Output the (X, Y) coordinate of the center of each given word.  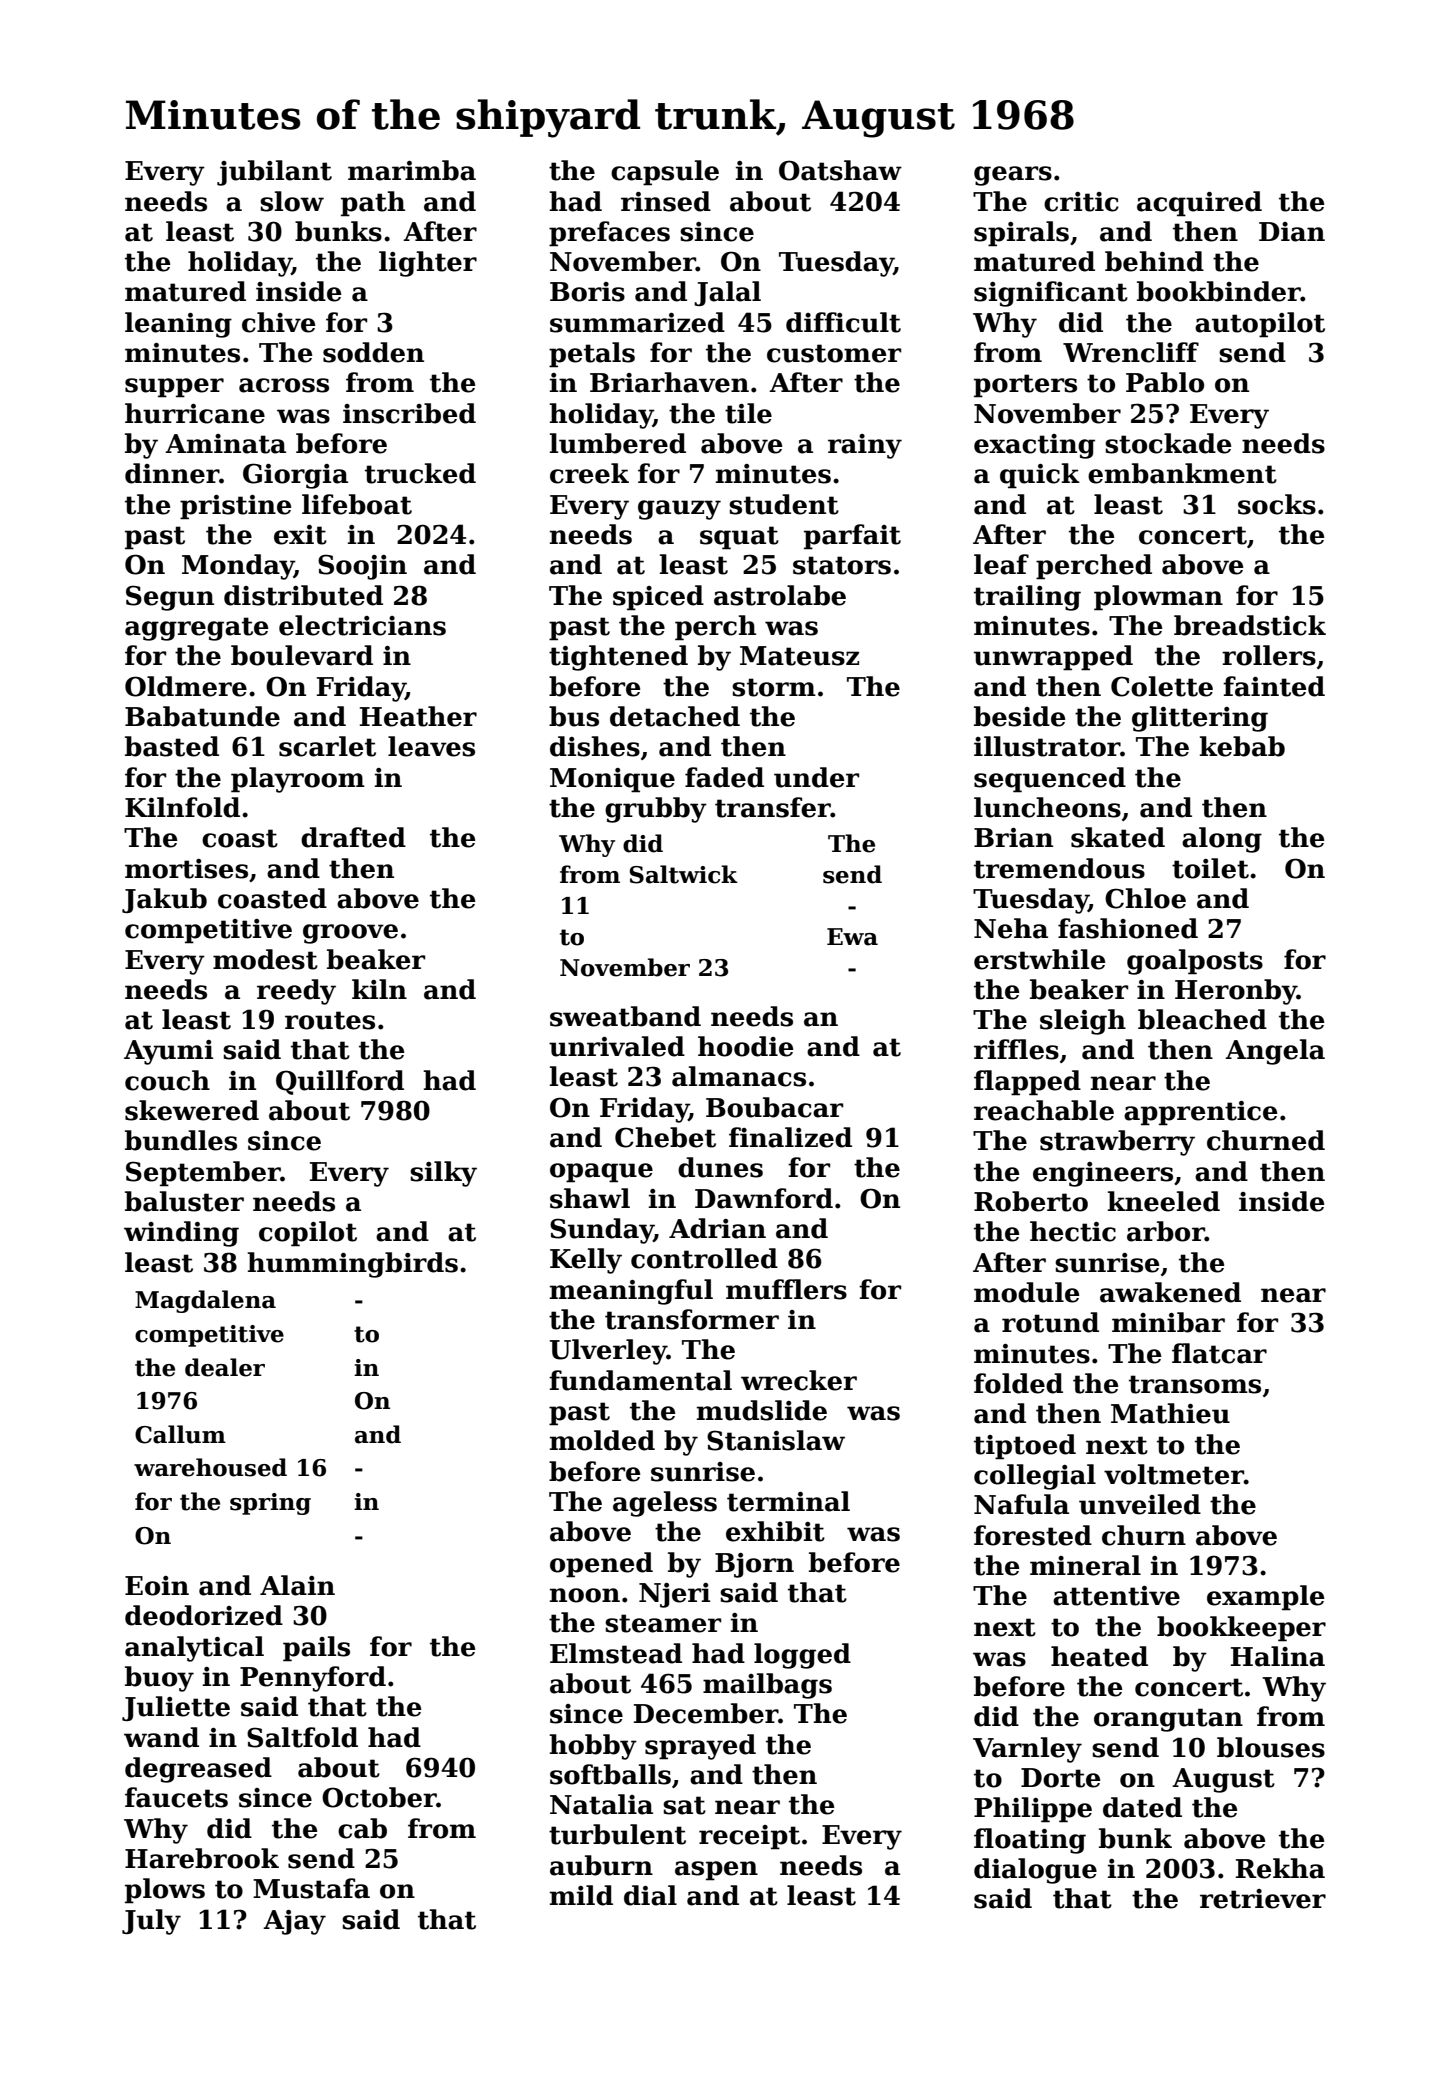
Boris (587, 292)
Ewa (852, 937)
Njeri (674, 1595)
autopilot (1260, 325)
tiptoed (1025, 1447)
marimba (412, 170)
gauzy (679, 510)
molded (602, 1440)
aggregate (197, 629)
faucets (176, 1797)
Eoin (157, 1586)
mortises (186, 869)
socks (1277, 504)
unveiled (1140, 1504)
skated (1118, 837)
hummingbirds (352, 1265)
